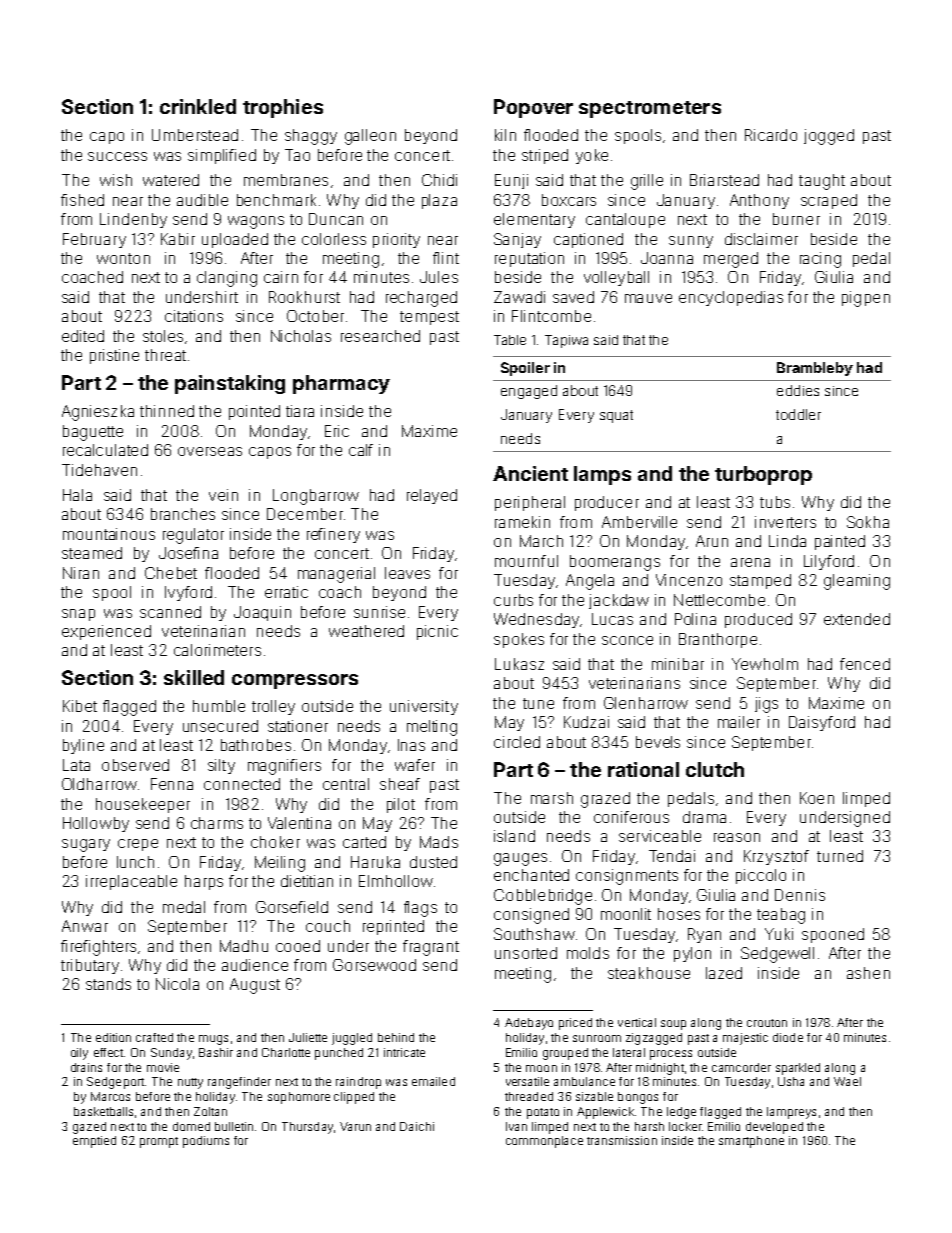 The height and width of the page is (1233, 952). What do you see at coordinates (798, 414) in the page?
I see `toddler` at bounding box center [798, 414].
